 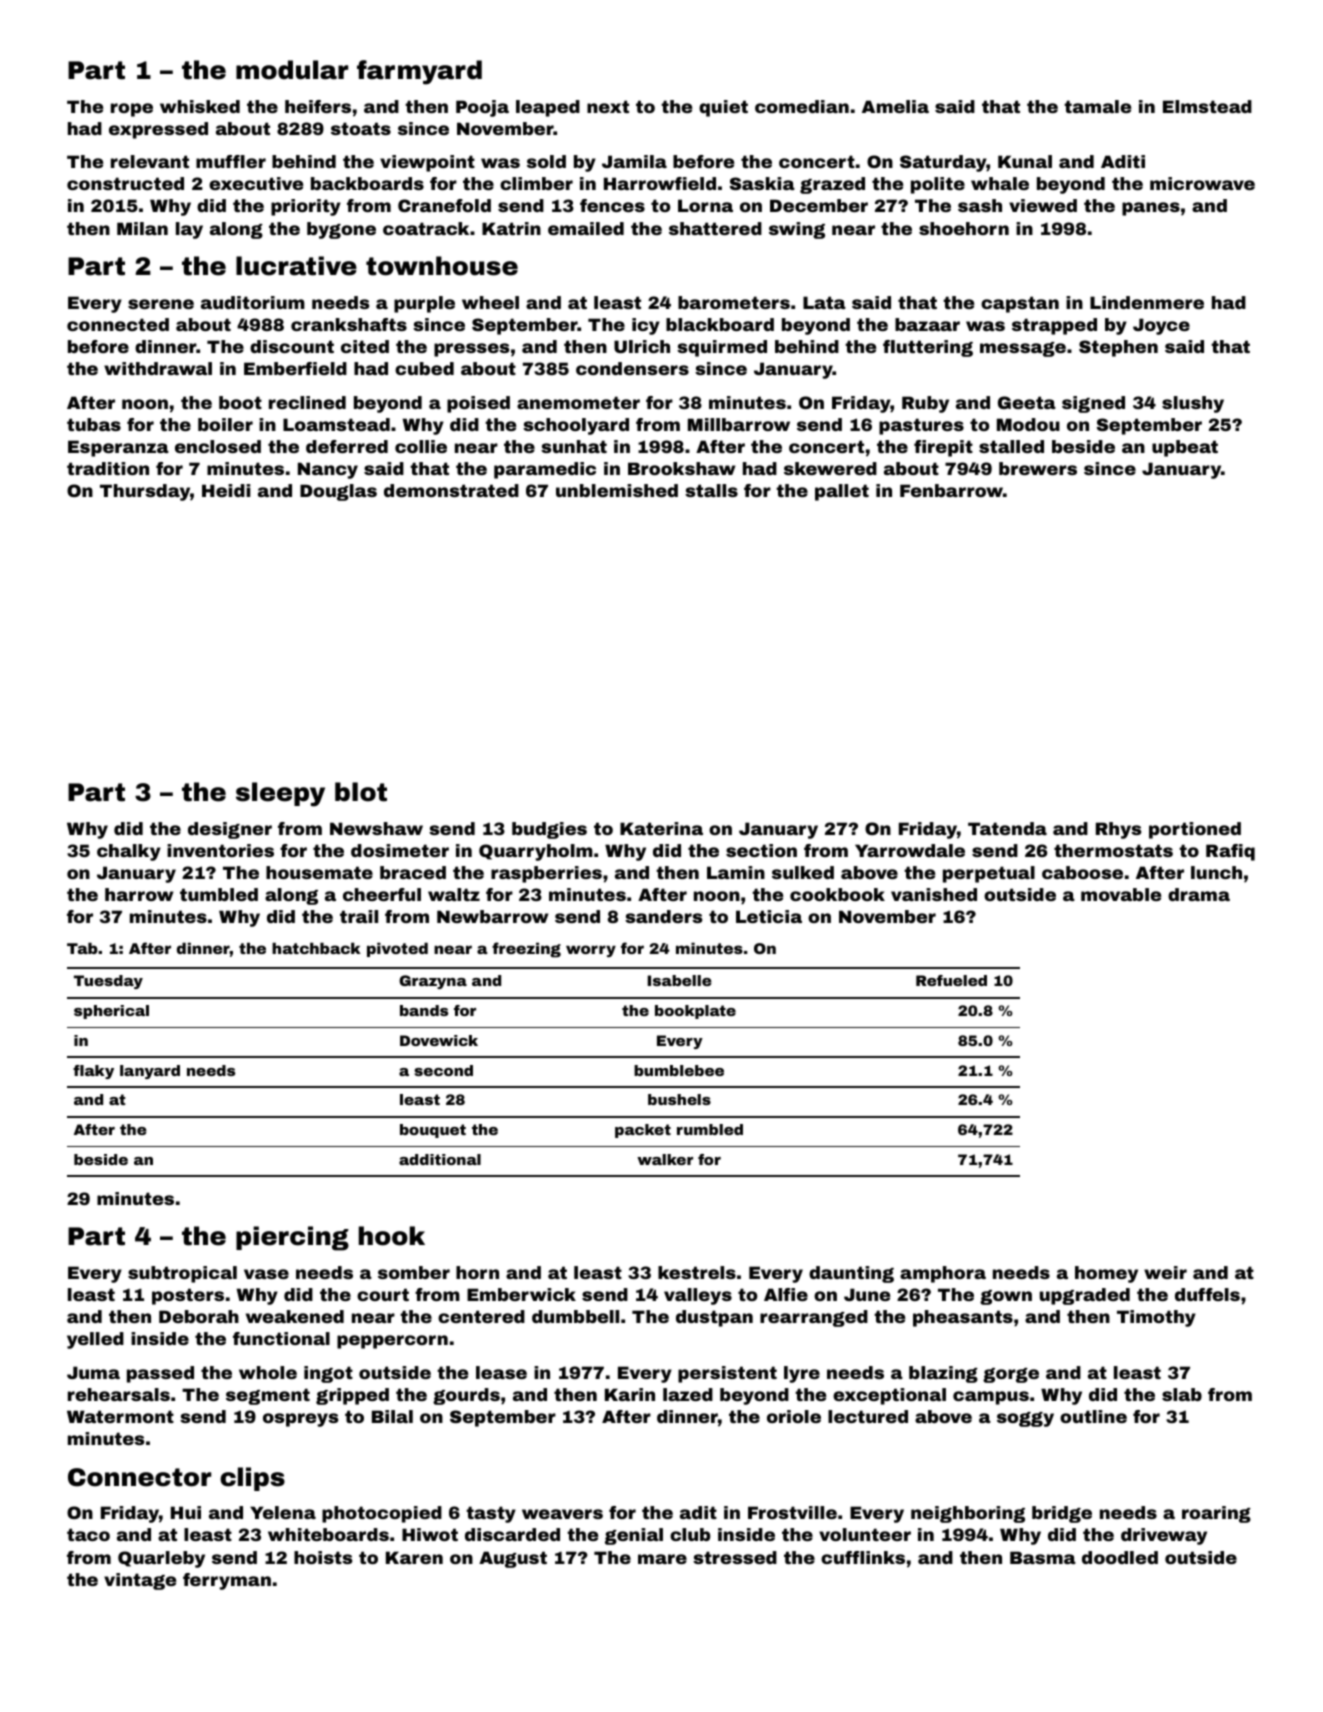 What do you see at coordinates (226, 490) in the page?
I see `Heidi` at bounding box center [226, 490].
